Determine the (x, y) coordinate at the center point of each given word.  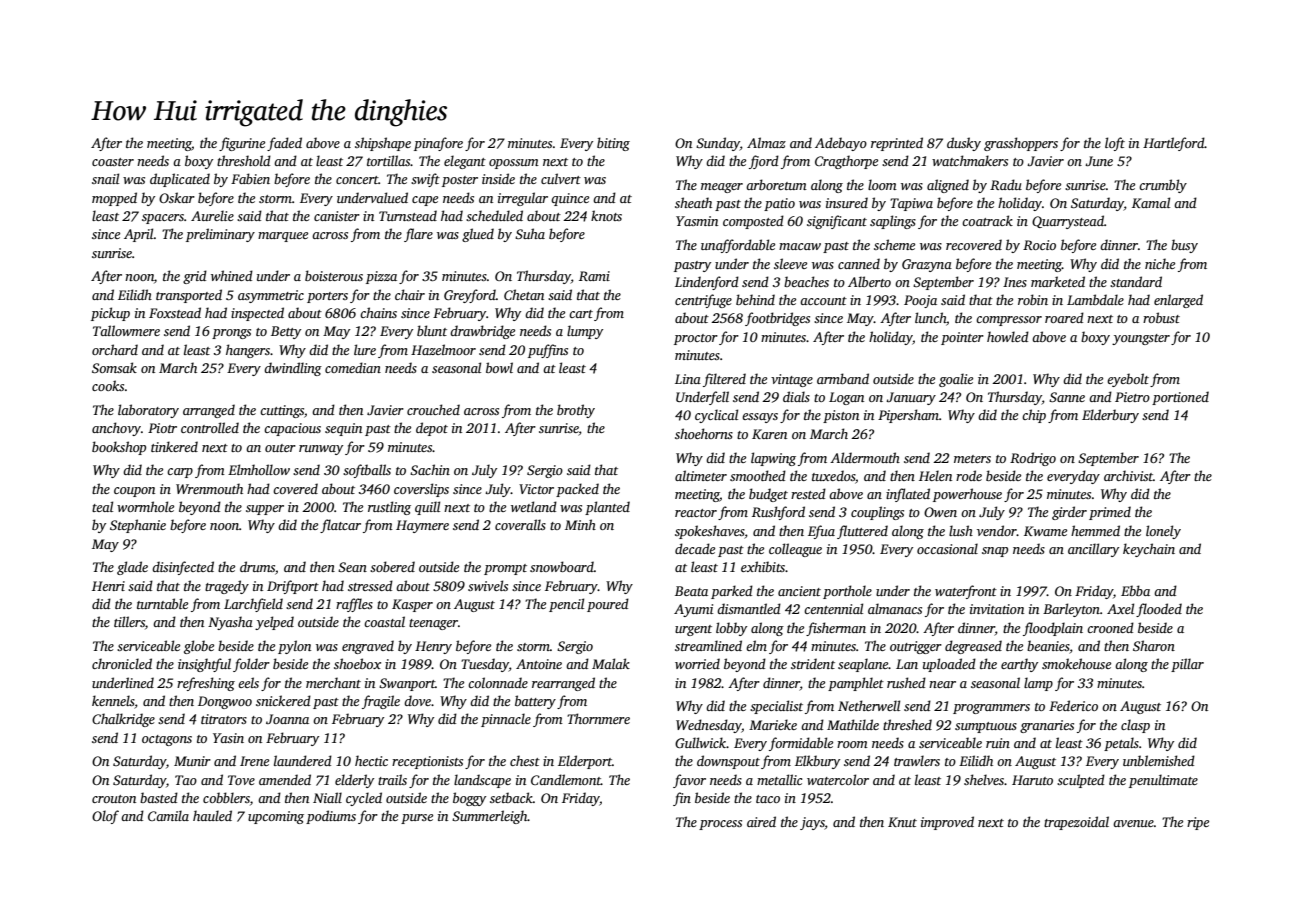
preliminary (220, 235)
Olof (105, 817)
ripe (1198, 823)
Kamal (1151, 202)
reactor (696, 513)
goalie (956, 380)
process (720, 825)
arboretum (776, 184)
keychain (1149, 550)
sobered (392, 566)
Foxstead (175, 312)
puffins (548, 351)
